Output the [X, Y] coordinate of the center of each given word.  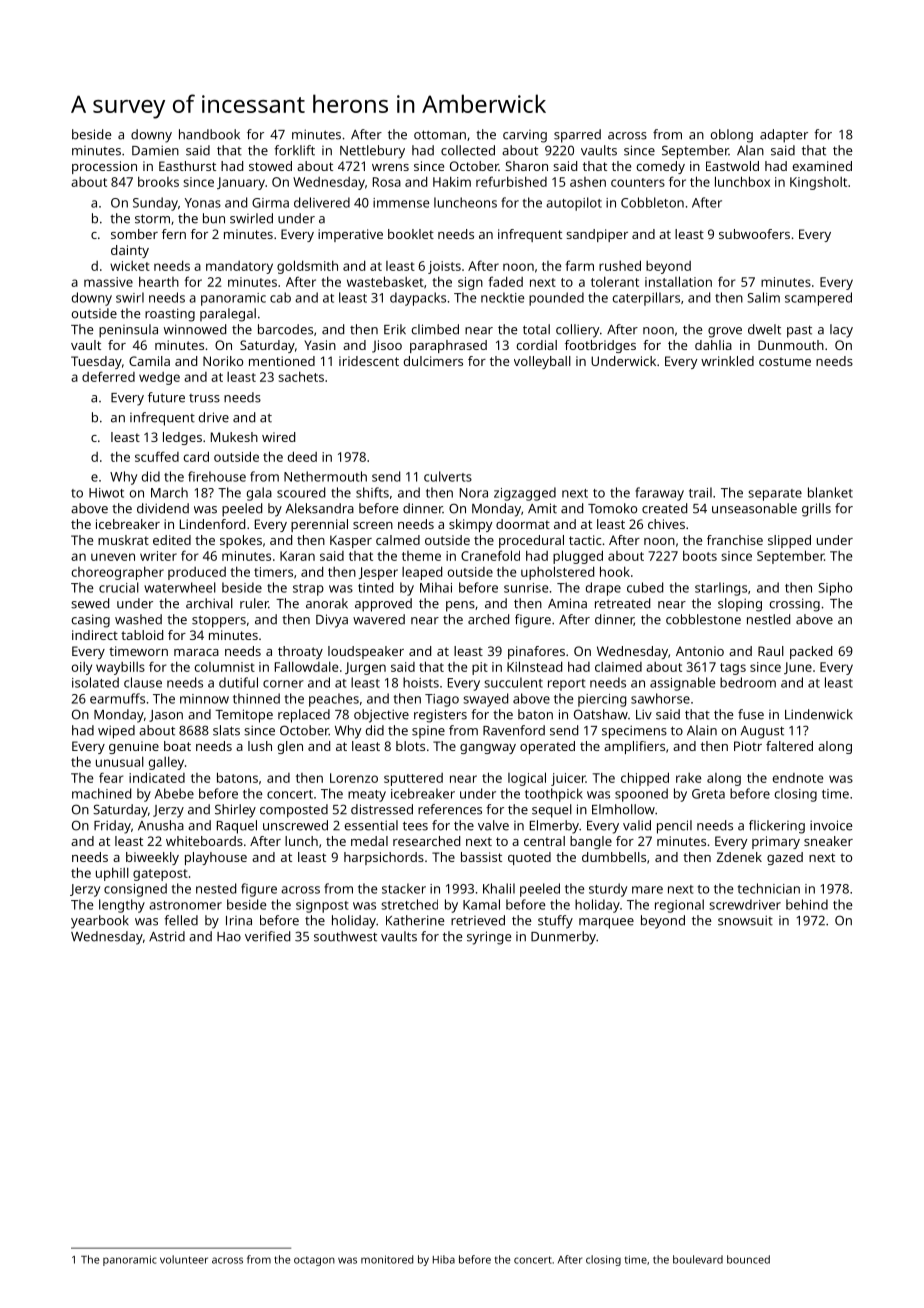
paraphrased [448, 346]
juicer [568, 779]
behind [807, 904]
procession [104, 167]
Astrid [167, 936]
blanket [830, 492]
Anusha [161, 825]
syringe [489, 938]
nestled [768, 619]
